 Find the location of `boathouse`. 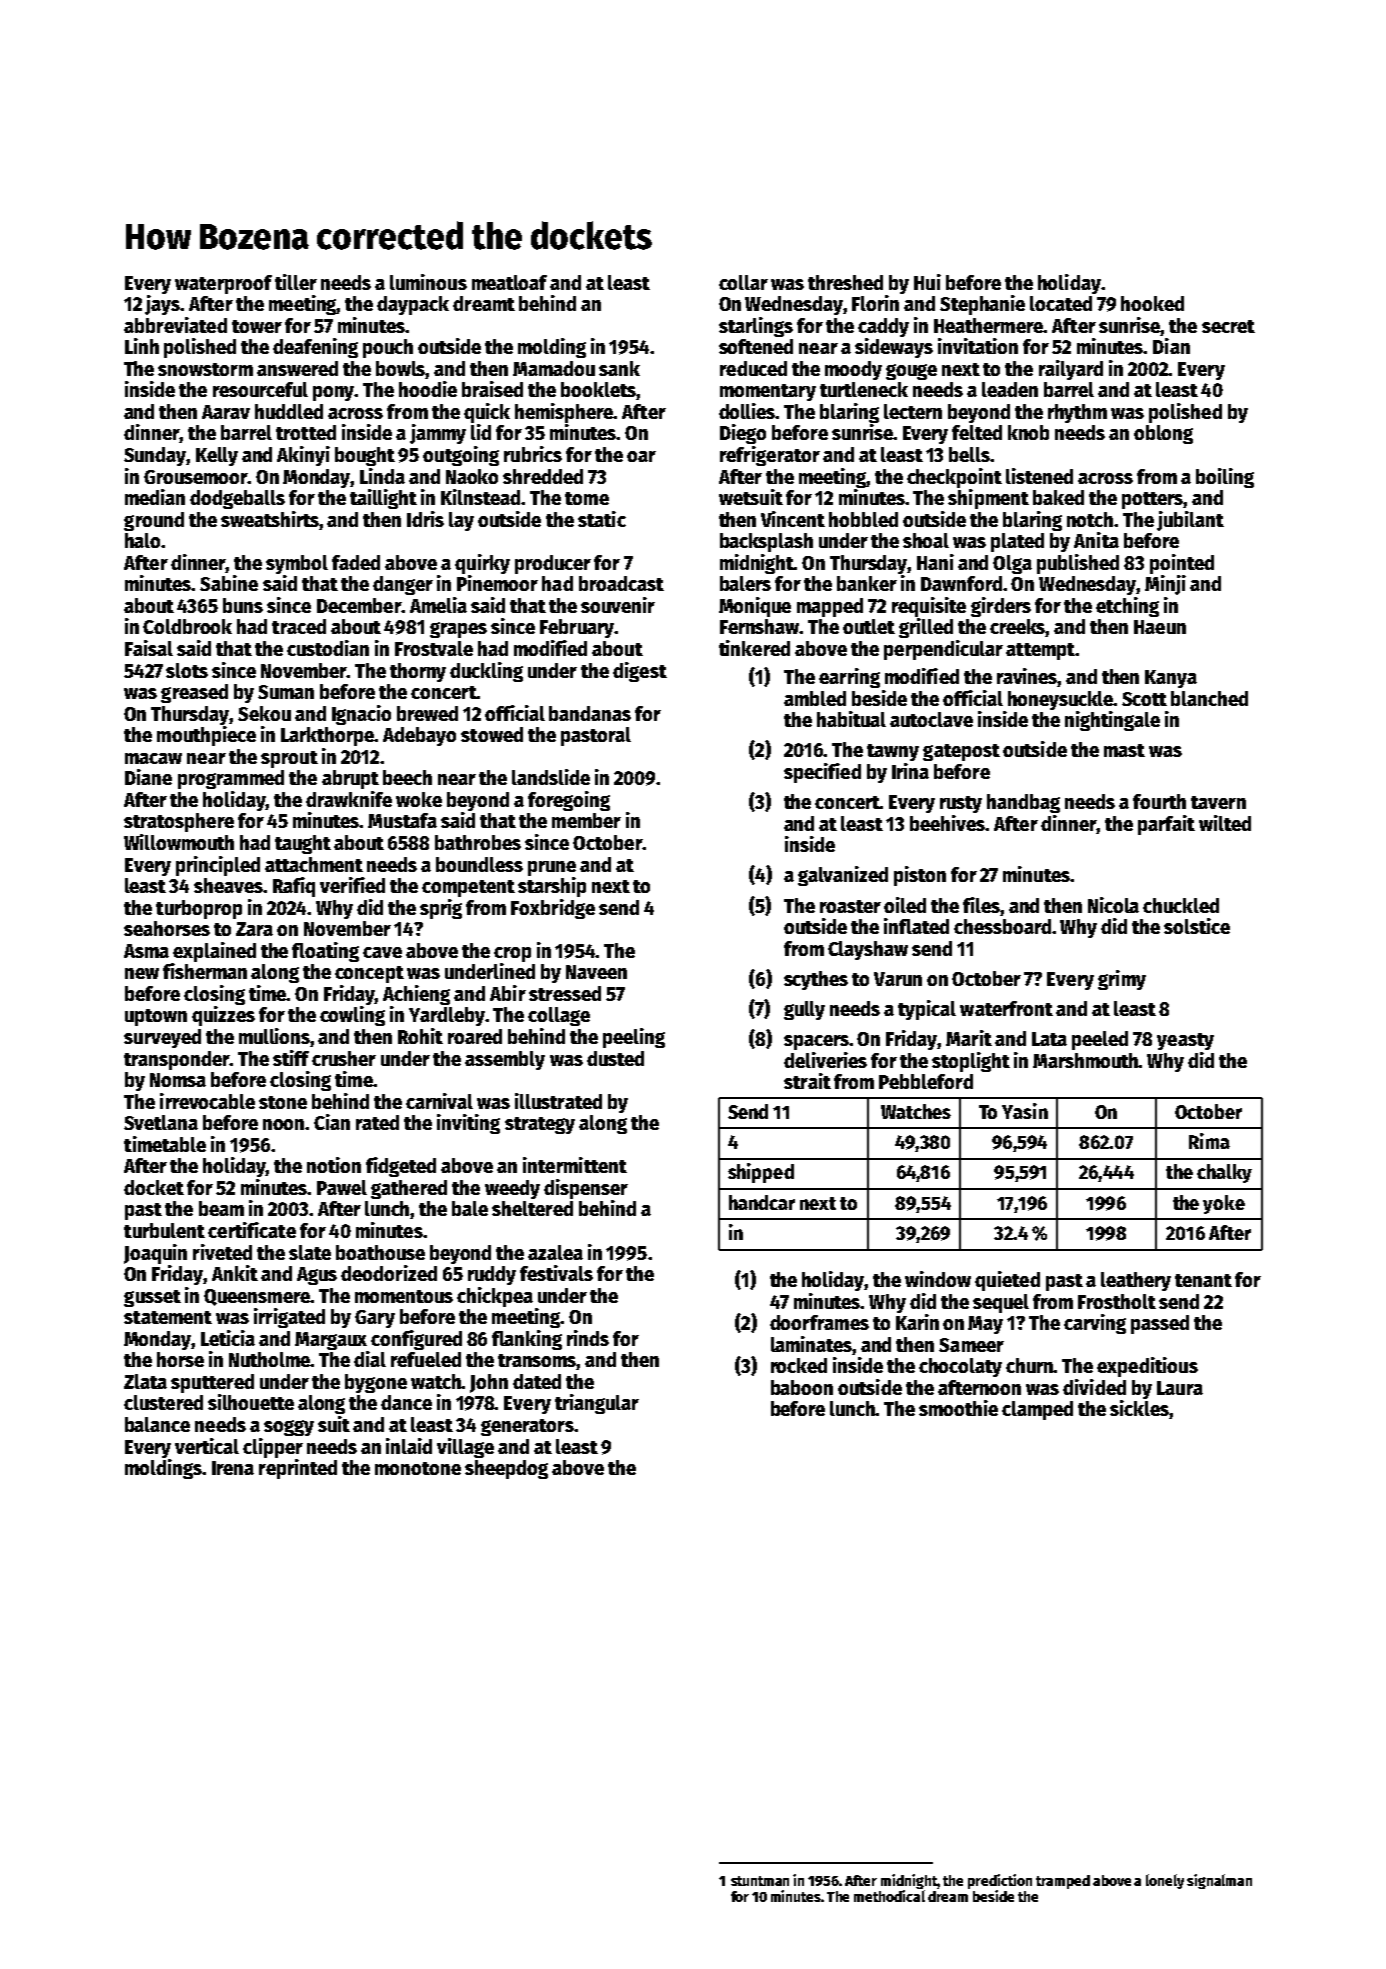

boathouse is located at coordinates (380, 1252).
